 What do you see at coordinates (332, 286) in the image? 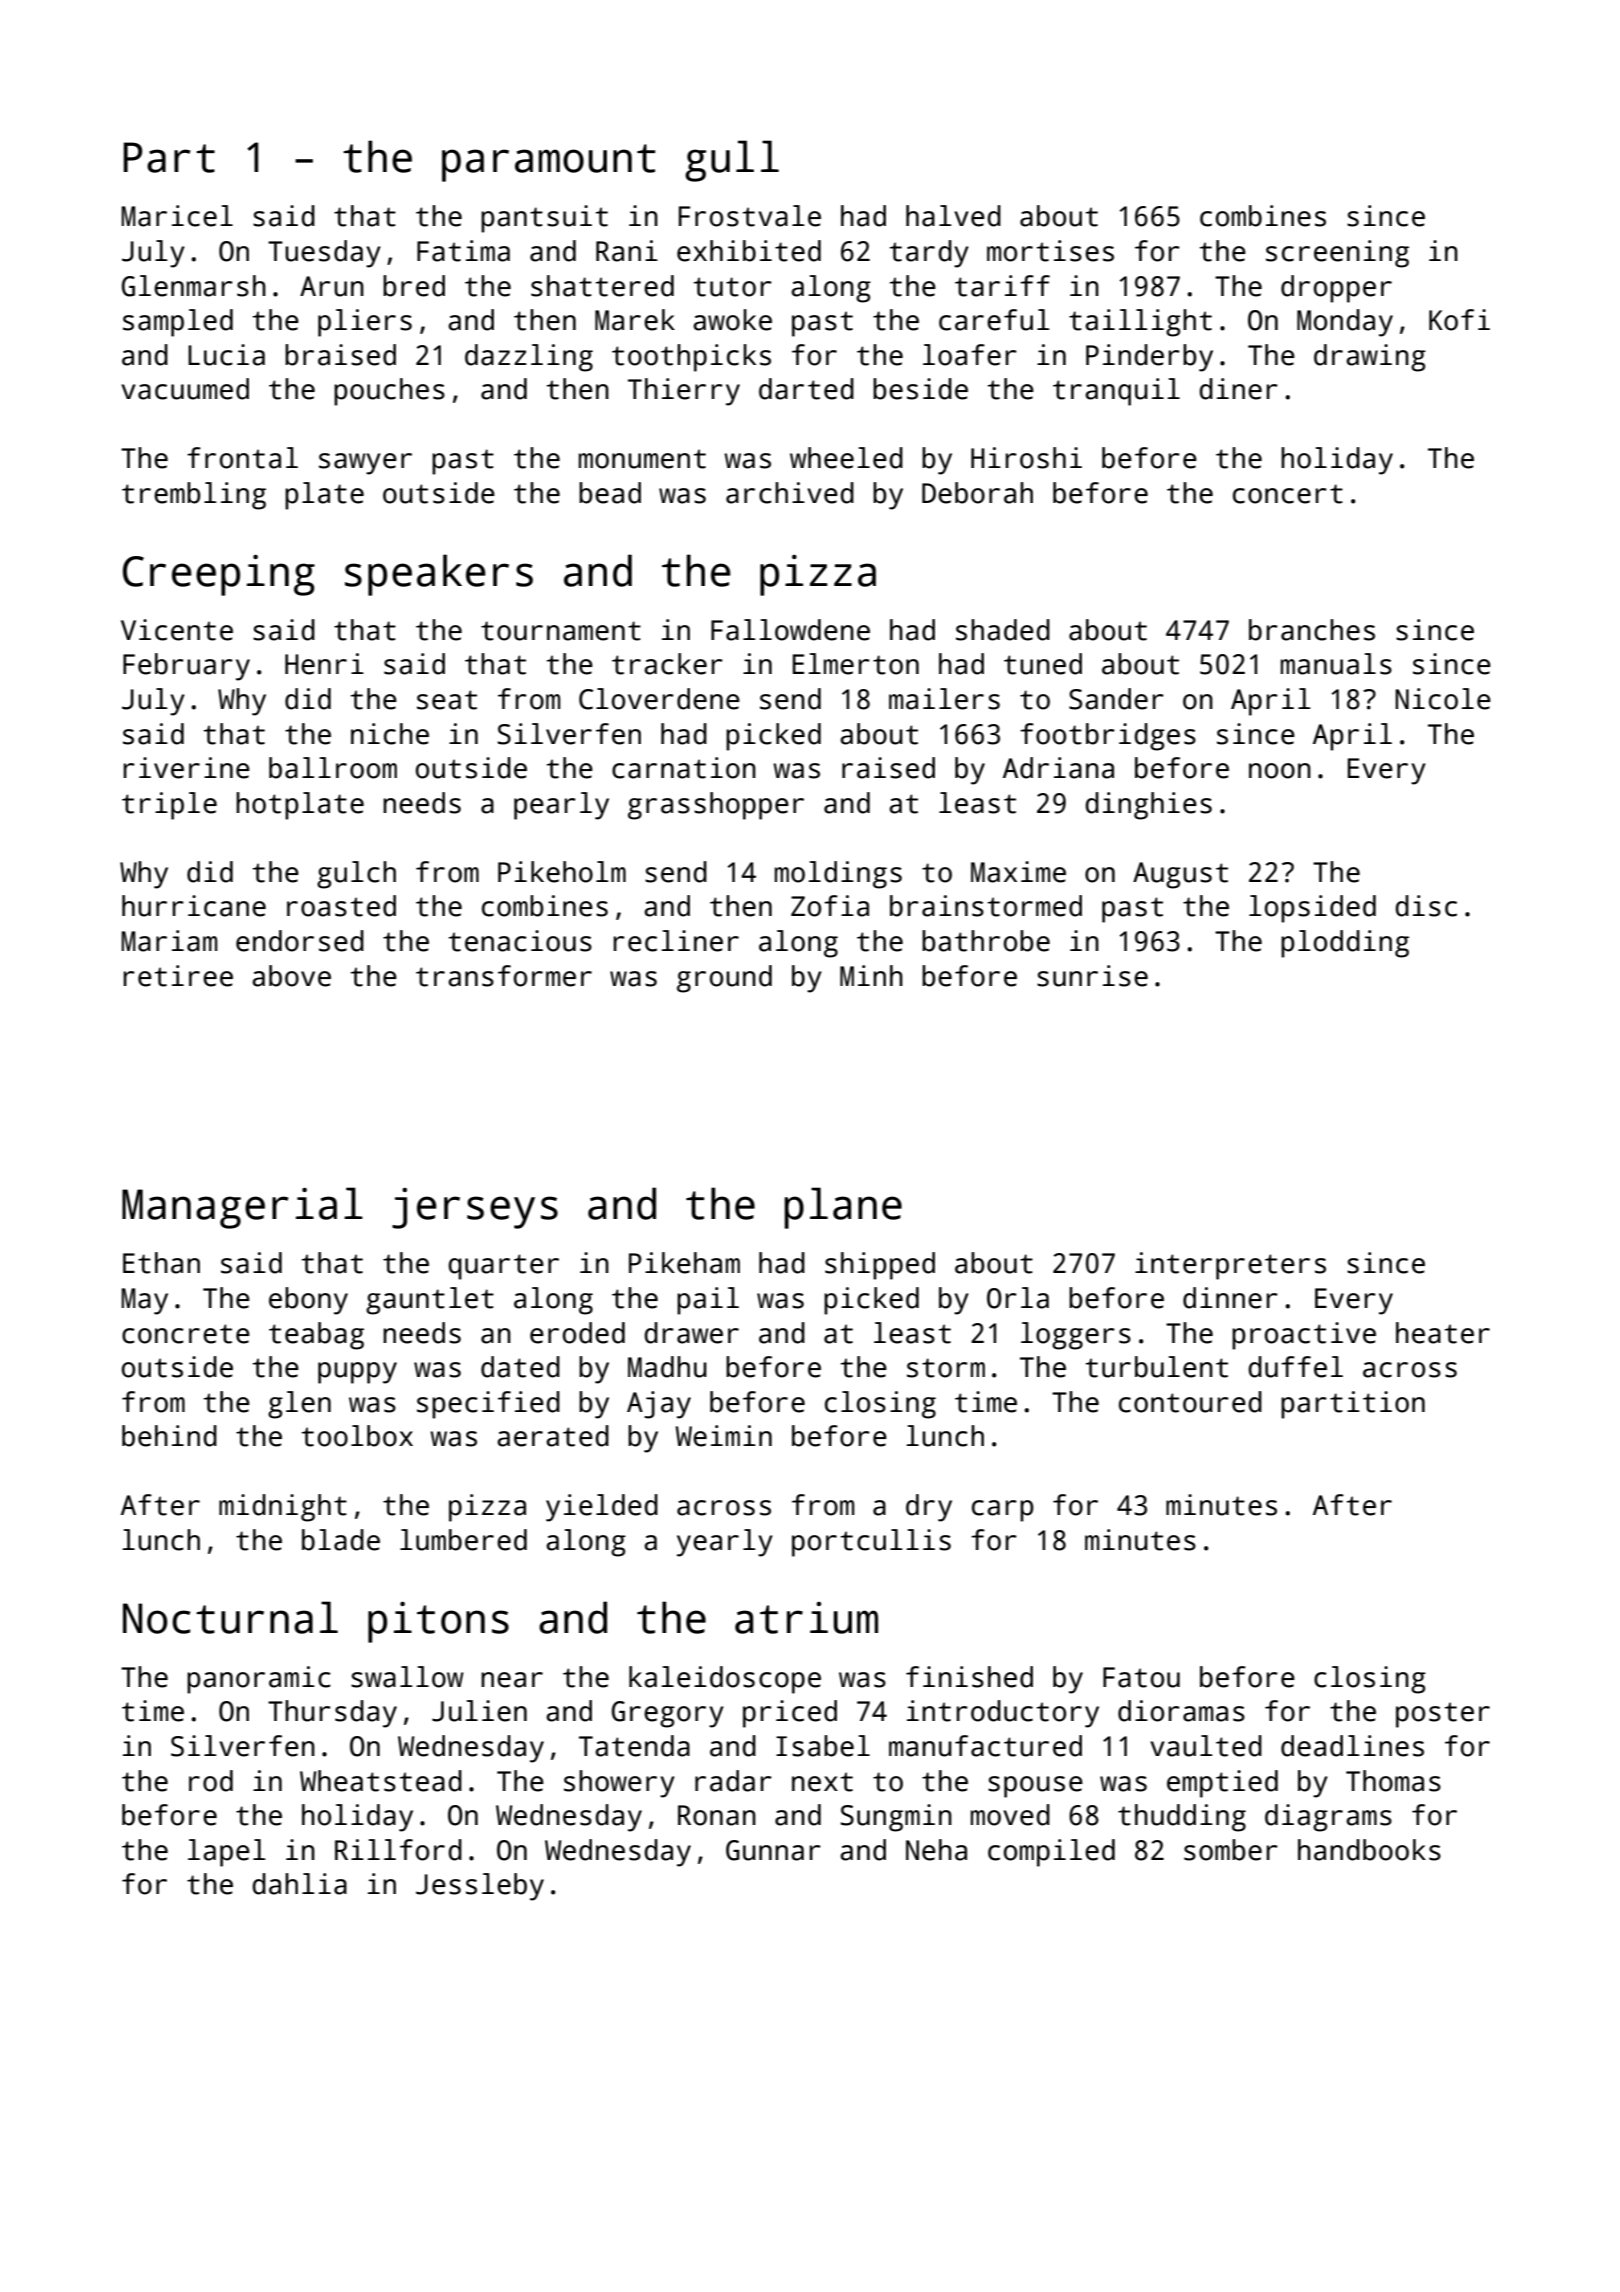
I see `Arun` at bounding box center [332, 286].
